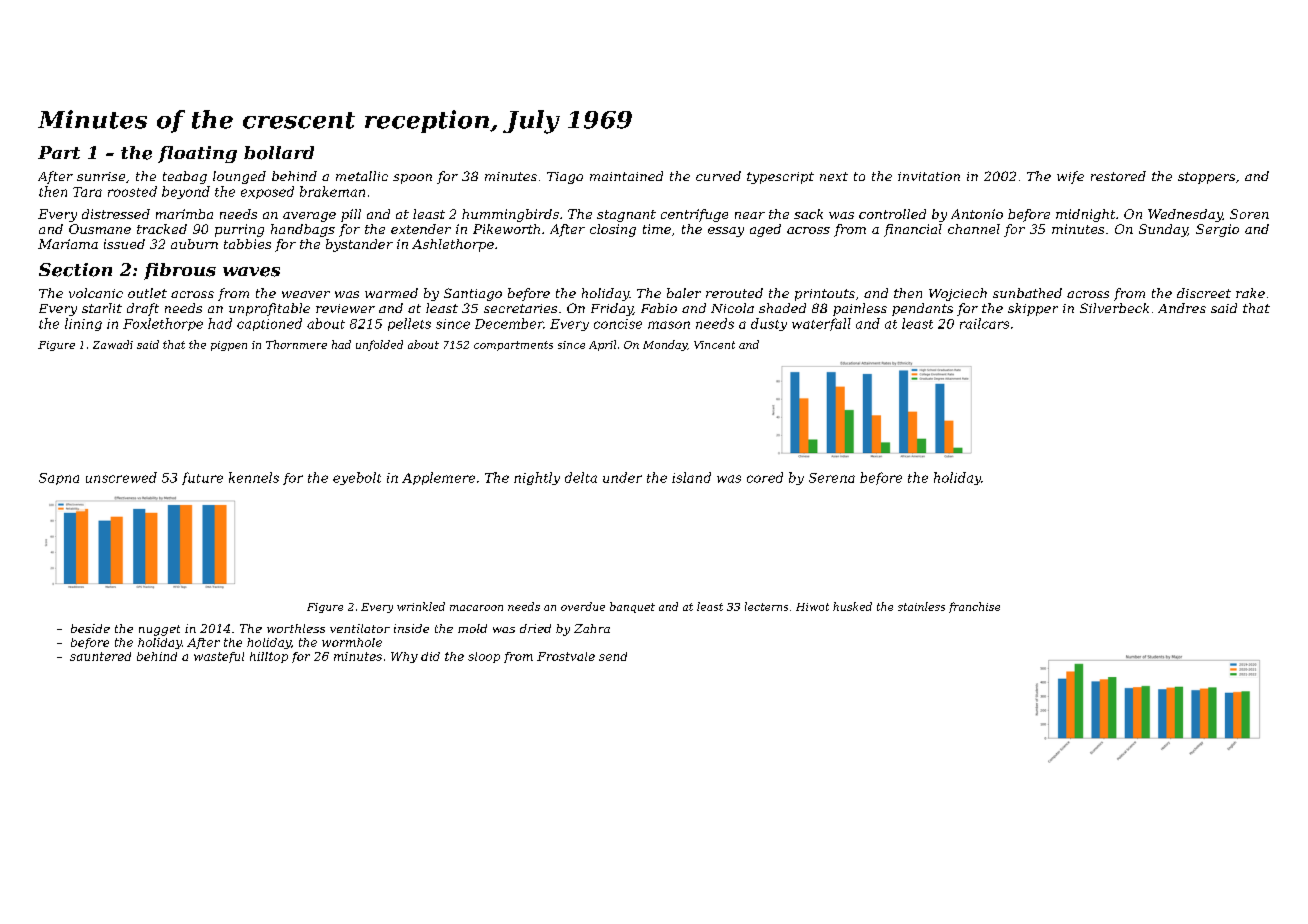 This screenshot has height=924, width=1308. Describe the element at coordinates (409, 324) in the screenshot. I see `pellets` at that location.
